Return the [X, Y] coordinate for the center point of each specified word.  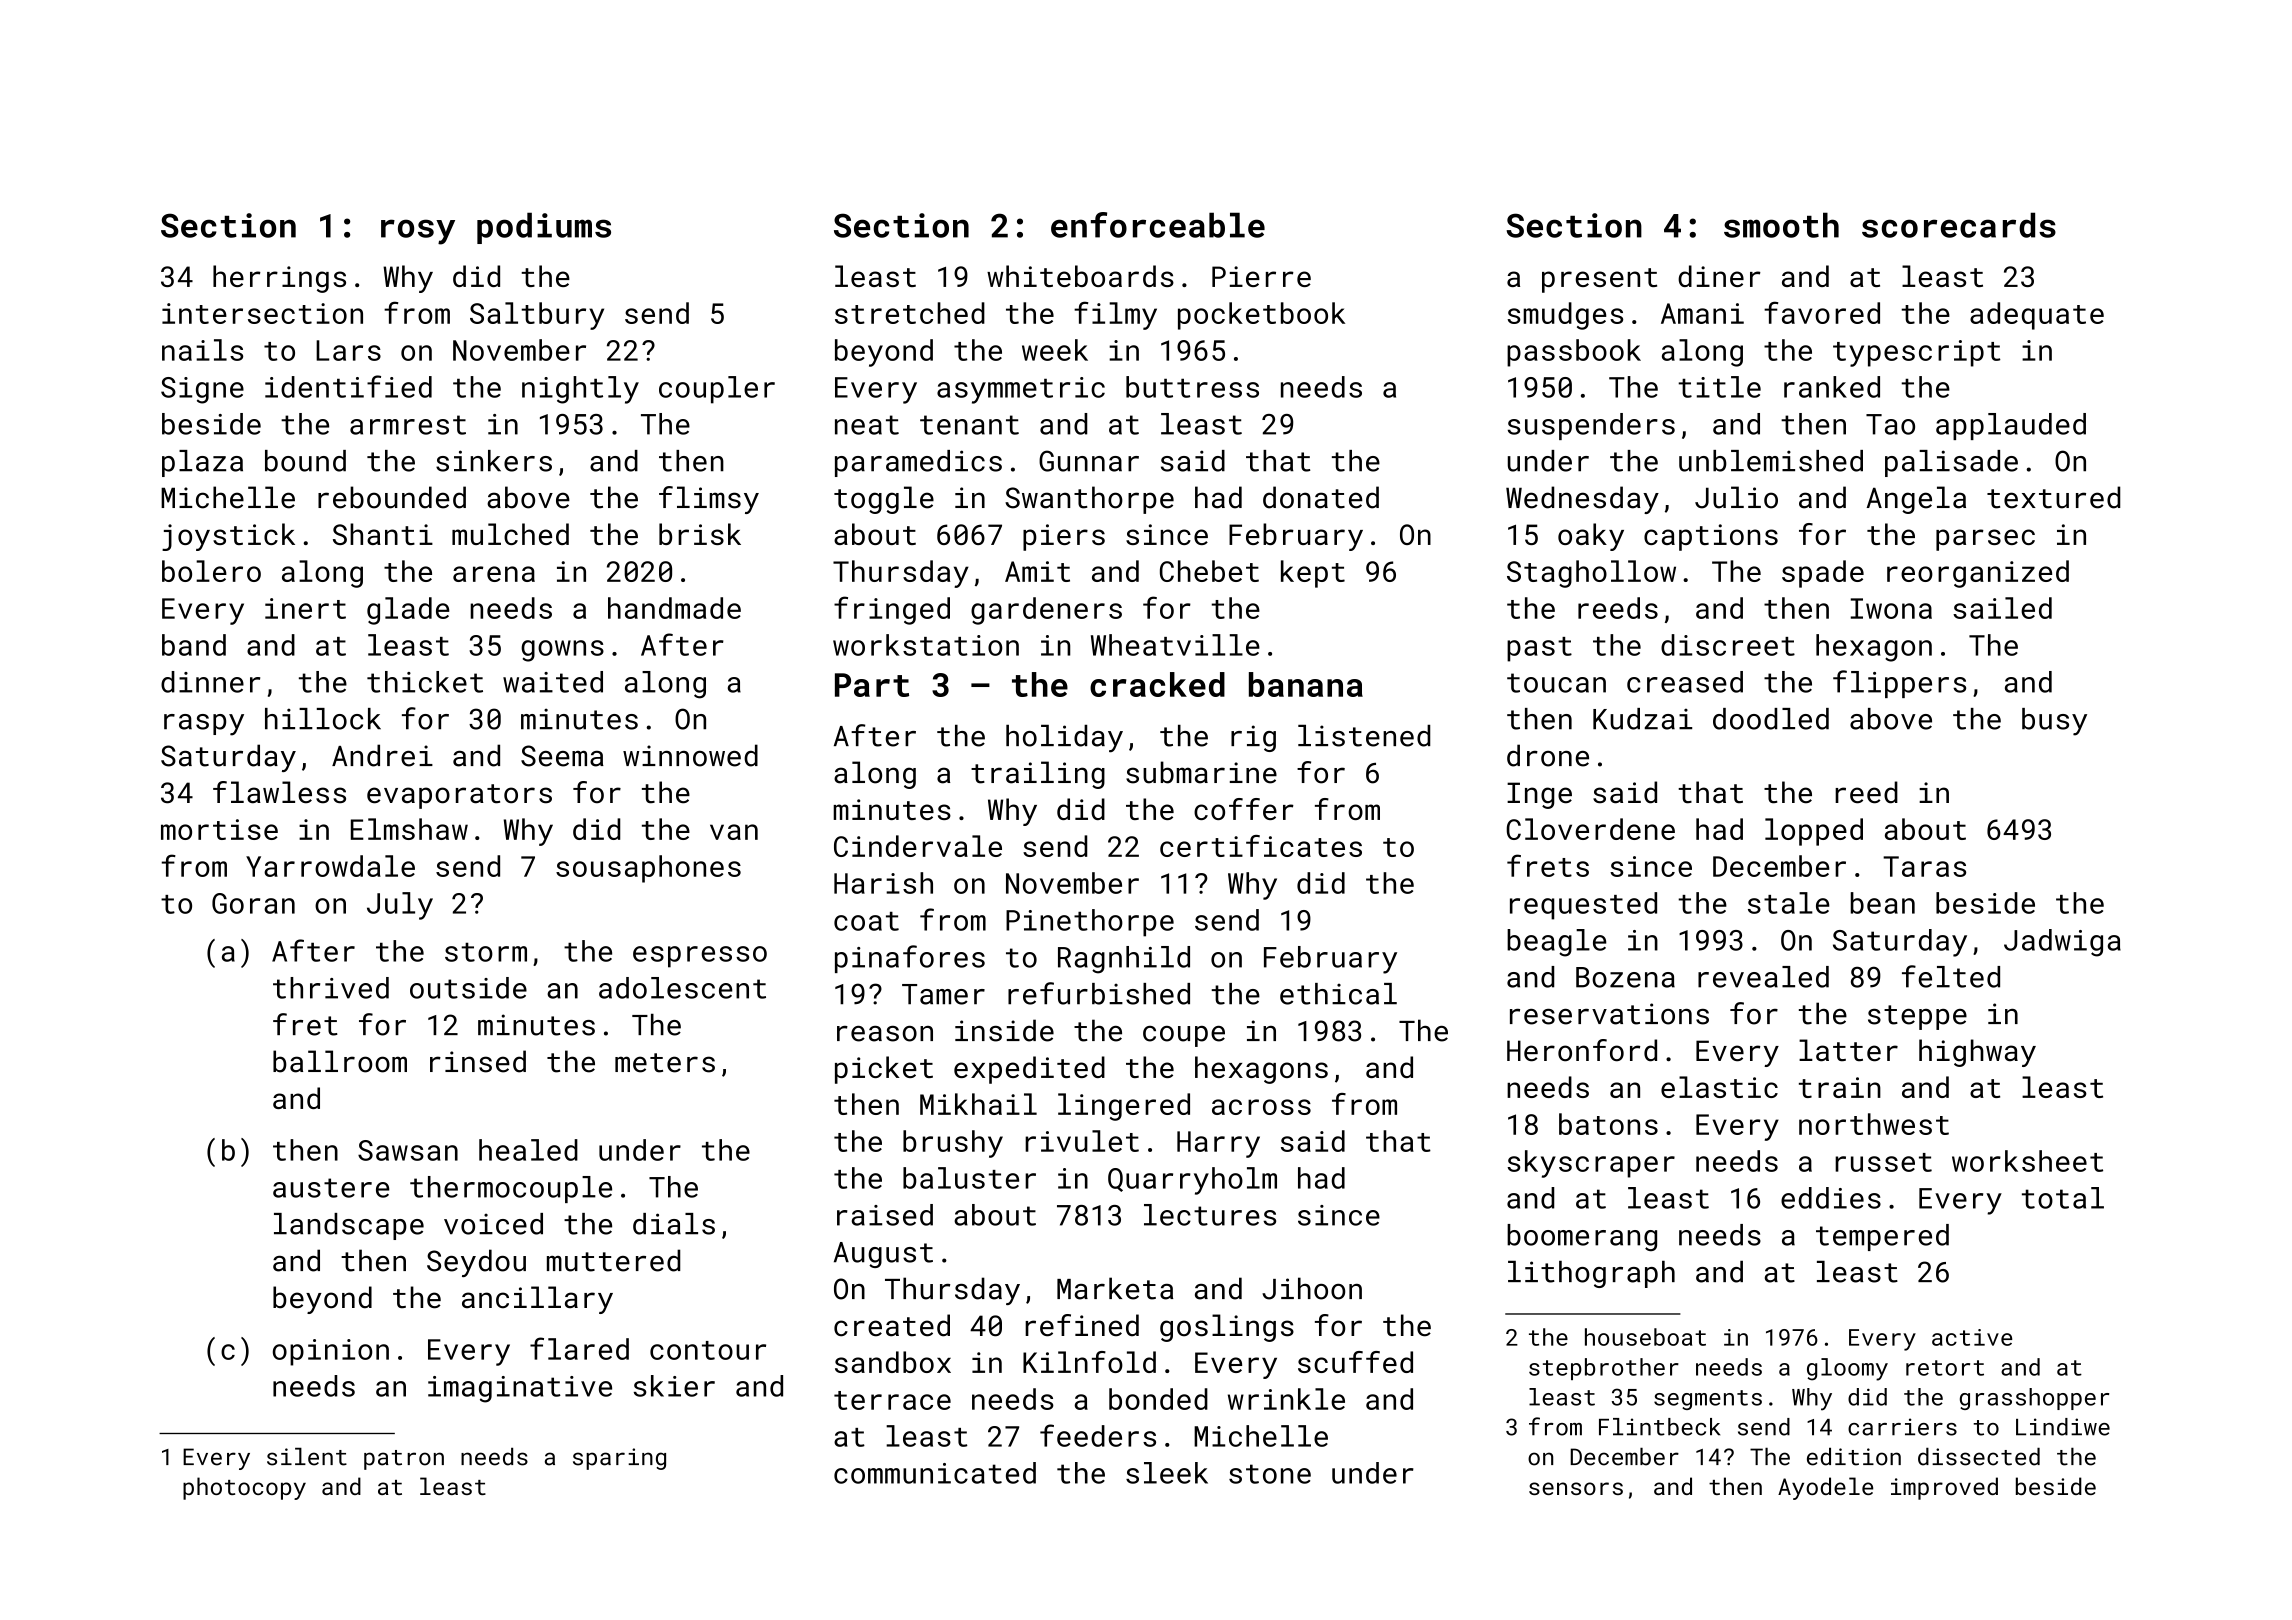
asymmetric [1021, 390]
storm [486, 952]
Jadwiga [2062, 943]
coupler [717, 390]
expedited [1029, 1070]
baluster [969, 1178]
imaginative [520, 1389]
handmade [674, 608]
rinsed [478, 1061]
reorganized [1978, 574]
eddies [1831, 1198]
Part [872, 685]
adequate [2037, 316]
